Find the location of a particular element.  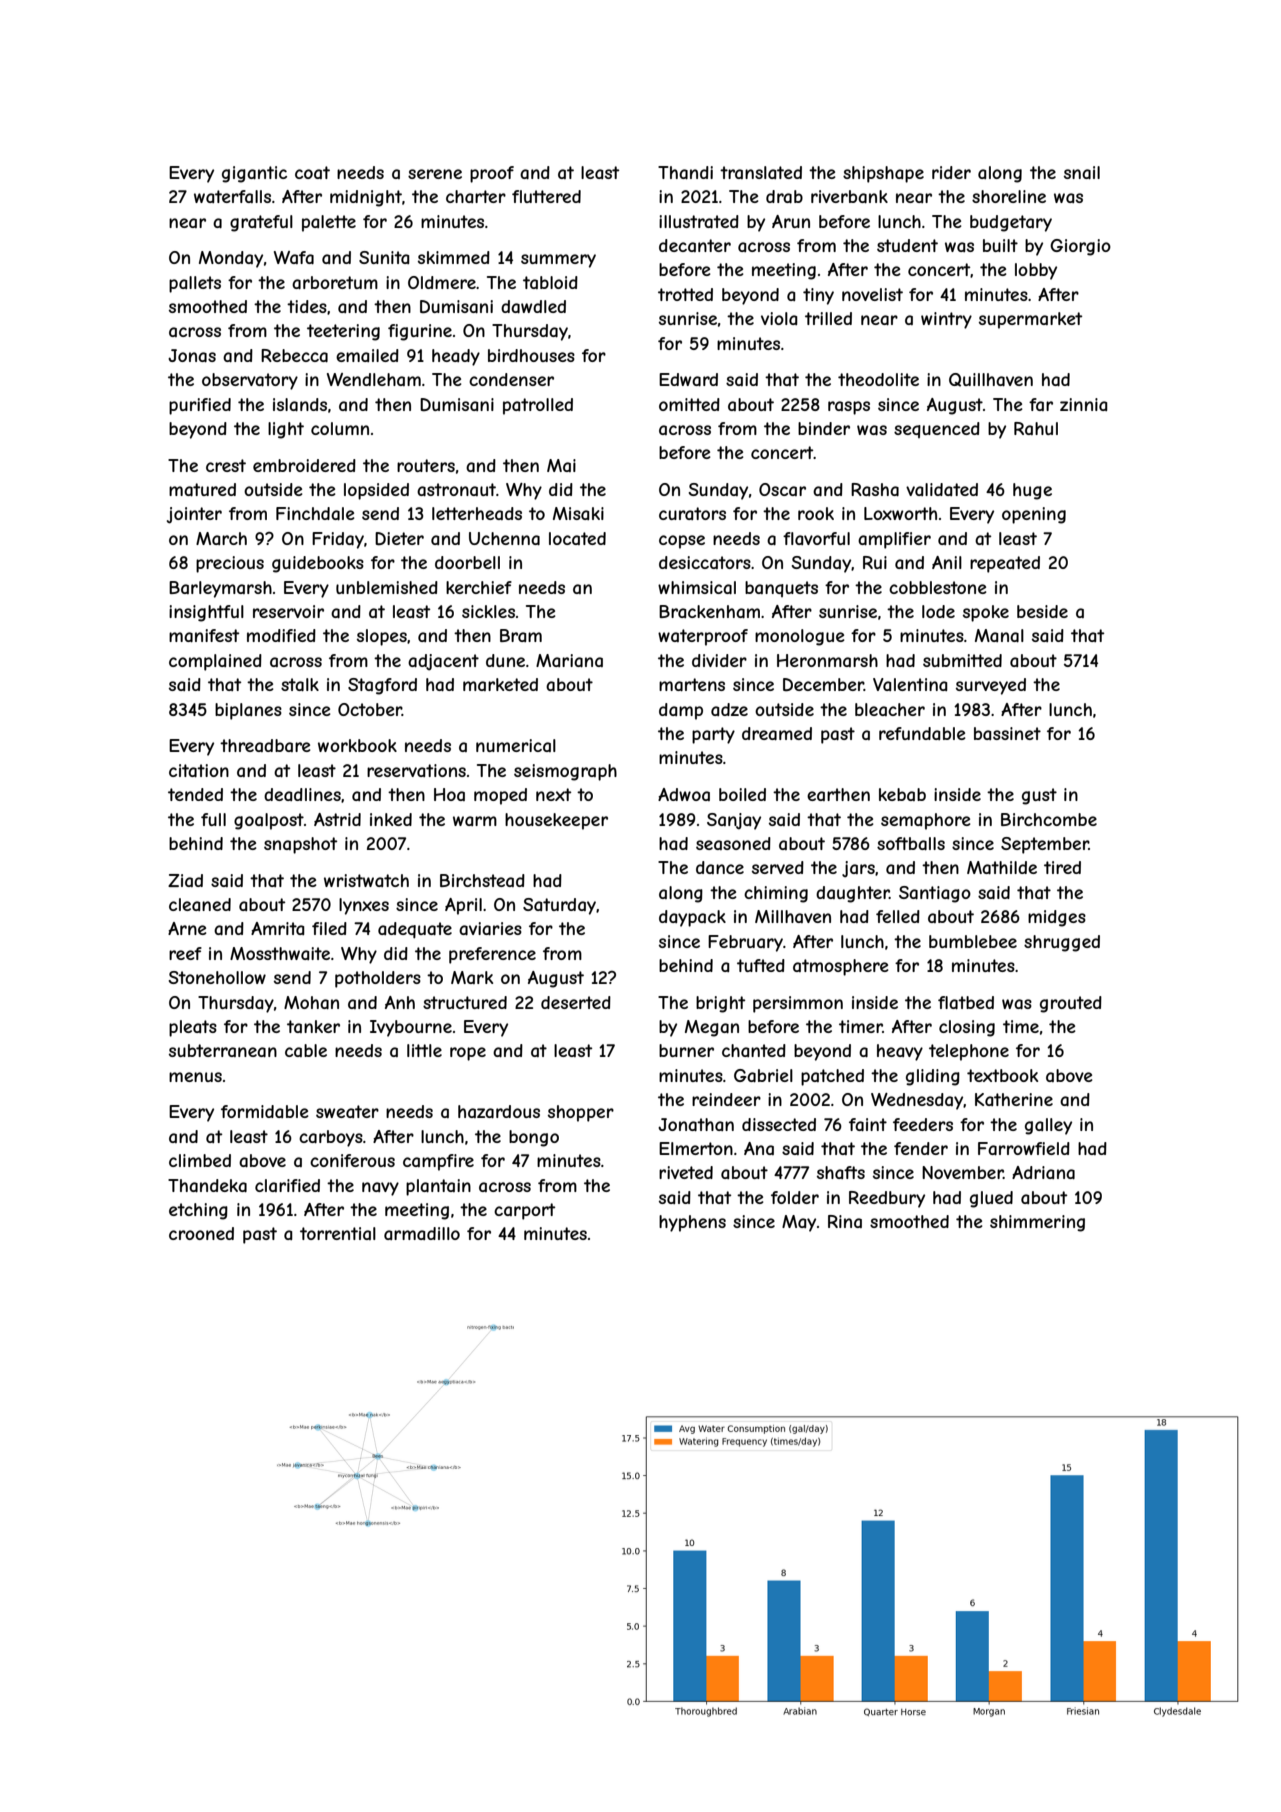

jointer is located at coordinates (194, 515).
